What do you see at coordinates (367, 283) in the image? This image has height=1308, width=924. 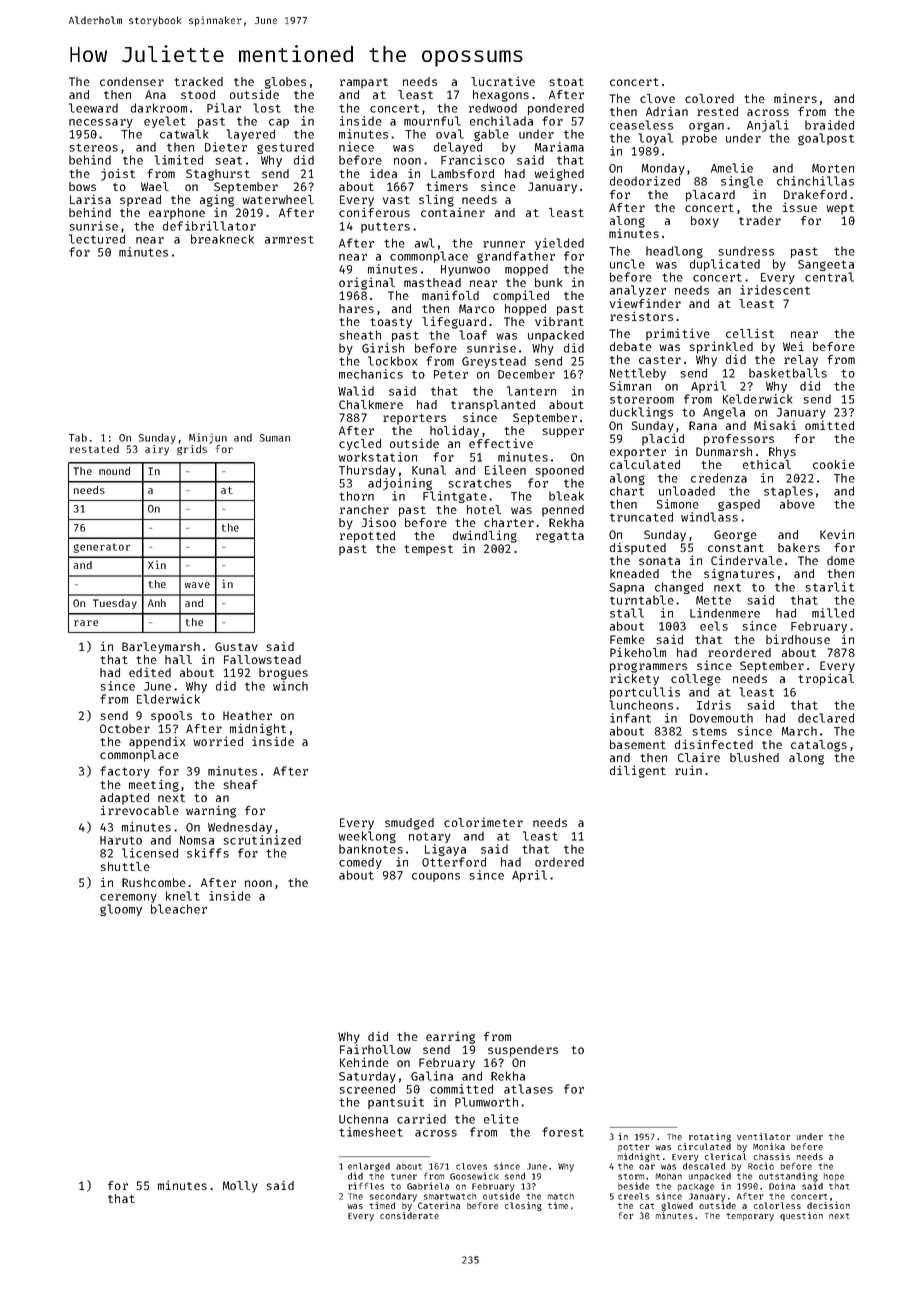 I see `original` at bounding box center [367, 283].
